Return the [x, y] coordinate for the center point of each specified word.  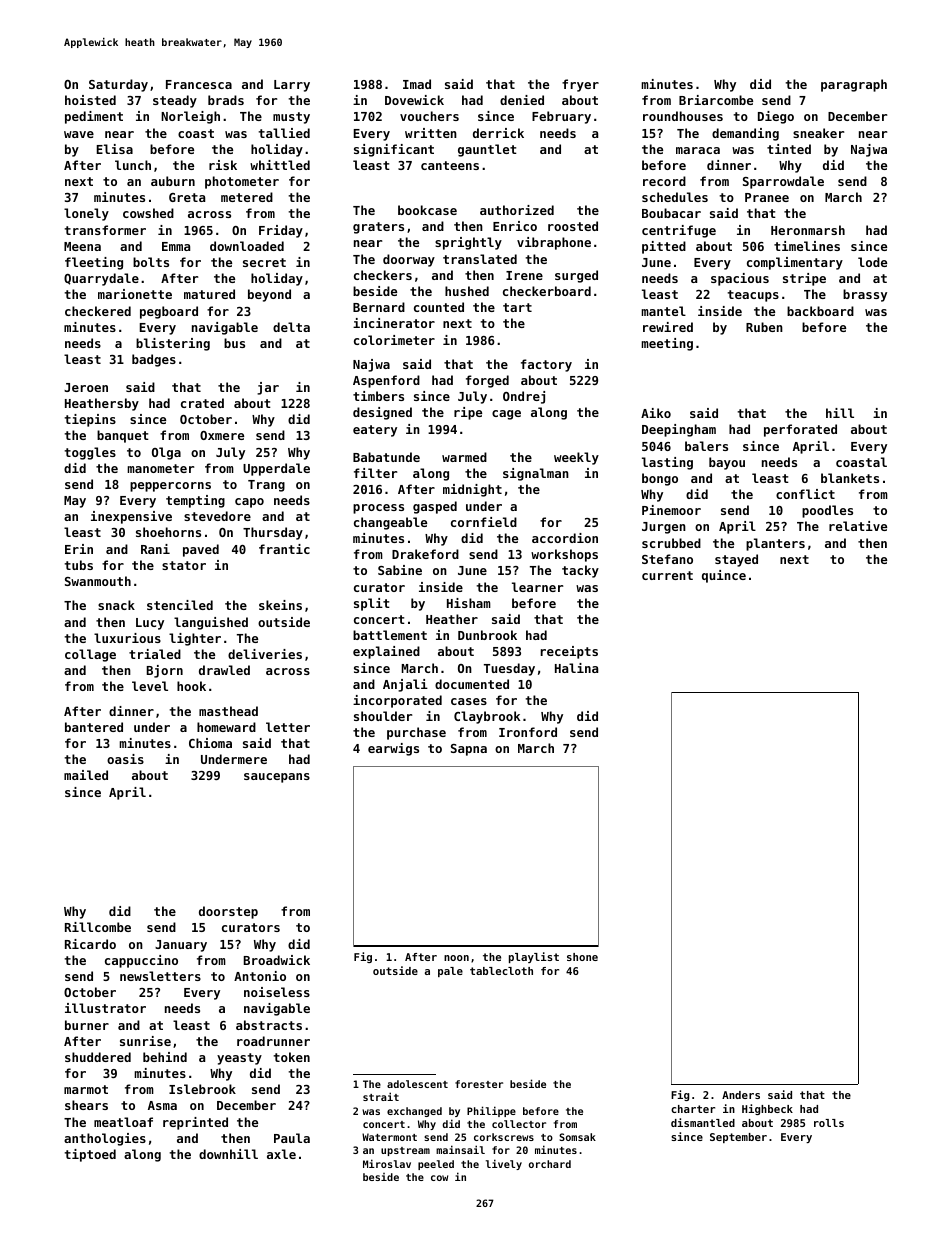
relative [858, 526]
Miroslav [387, 1163]
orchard [550, 1164]
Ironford [528, 732]
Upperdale [276, 469]
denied [522, 100]
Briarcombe [716, 100]
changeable [390, 523]
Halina [576, 668]
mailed [86, 775]
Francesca [199, 84]
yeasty [239, 1059]
